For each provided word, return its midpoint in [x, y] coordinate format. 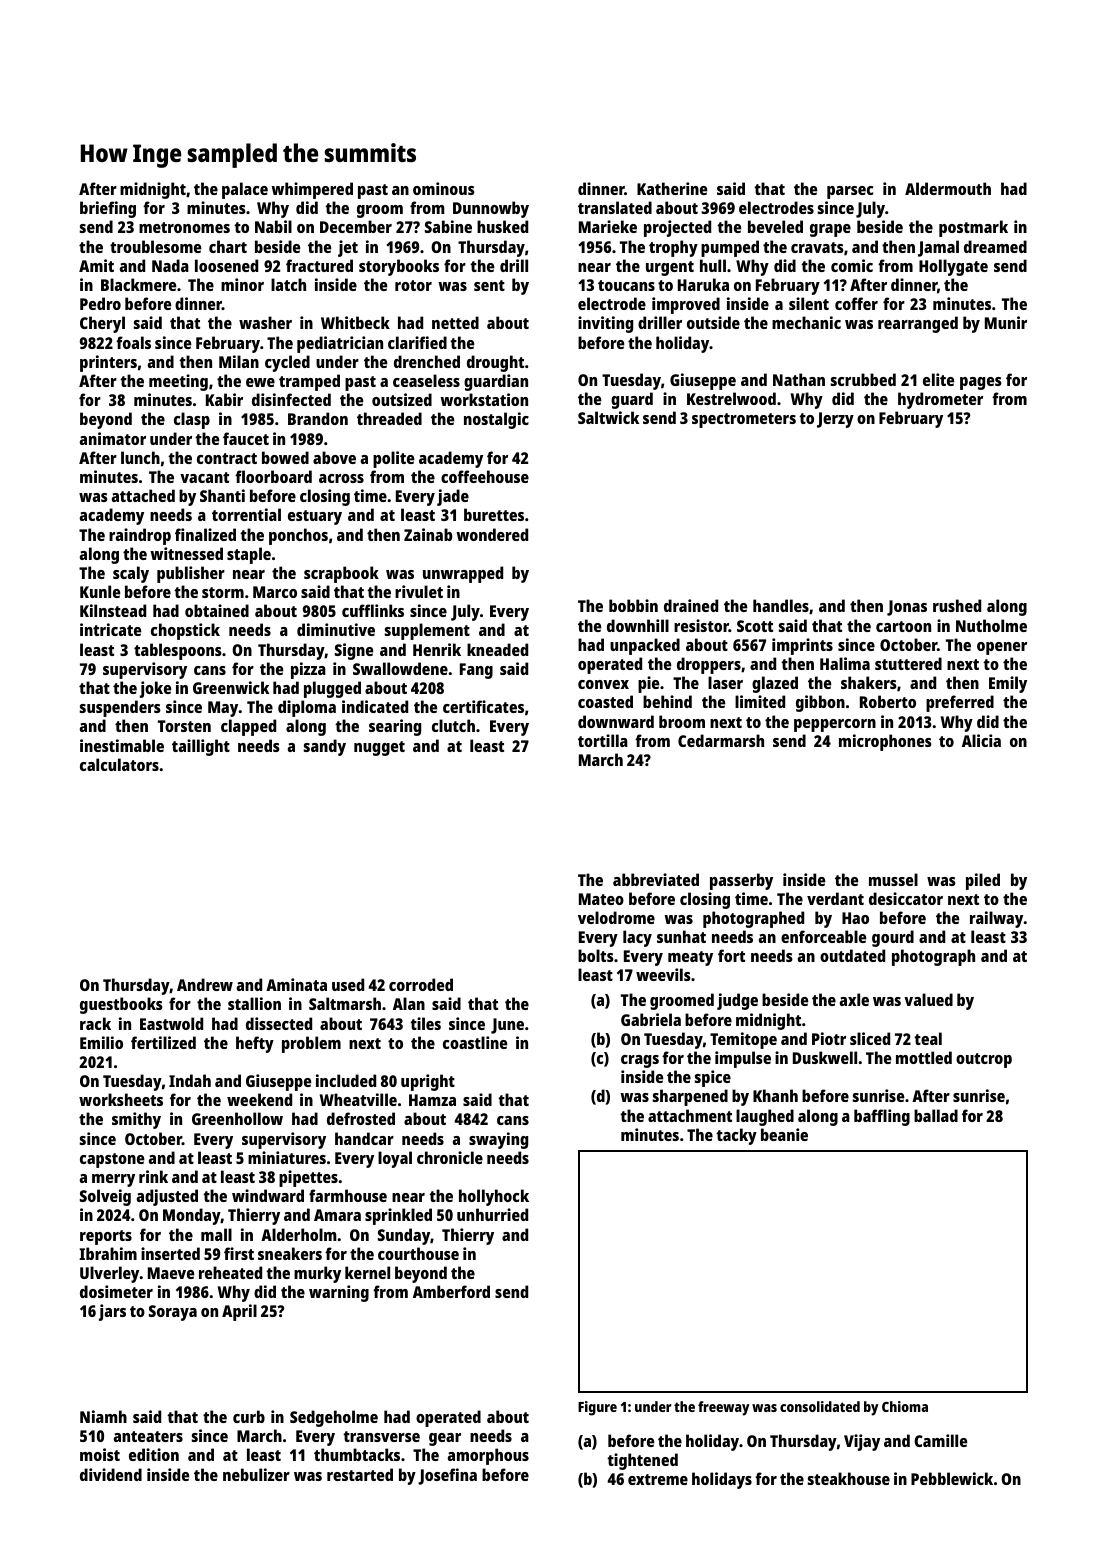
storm [223, 592]
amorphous [488, 1456]
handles [781, 605]
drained [691, 605]
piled [983, 881]
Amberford [451, 1291]
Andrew [205, 984]
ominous [444, 188]
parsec [850, 192]
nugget [379, 748]
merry [113, 1180]
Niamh [103, 1416]
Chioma [905, 1406]
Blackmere [139, 284]
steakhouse [849, 1478]
